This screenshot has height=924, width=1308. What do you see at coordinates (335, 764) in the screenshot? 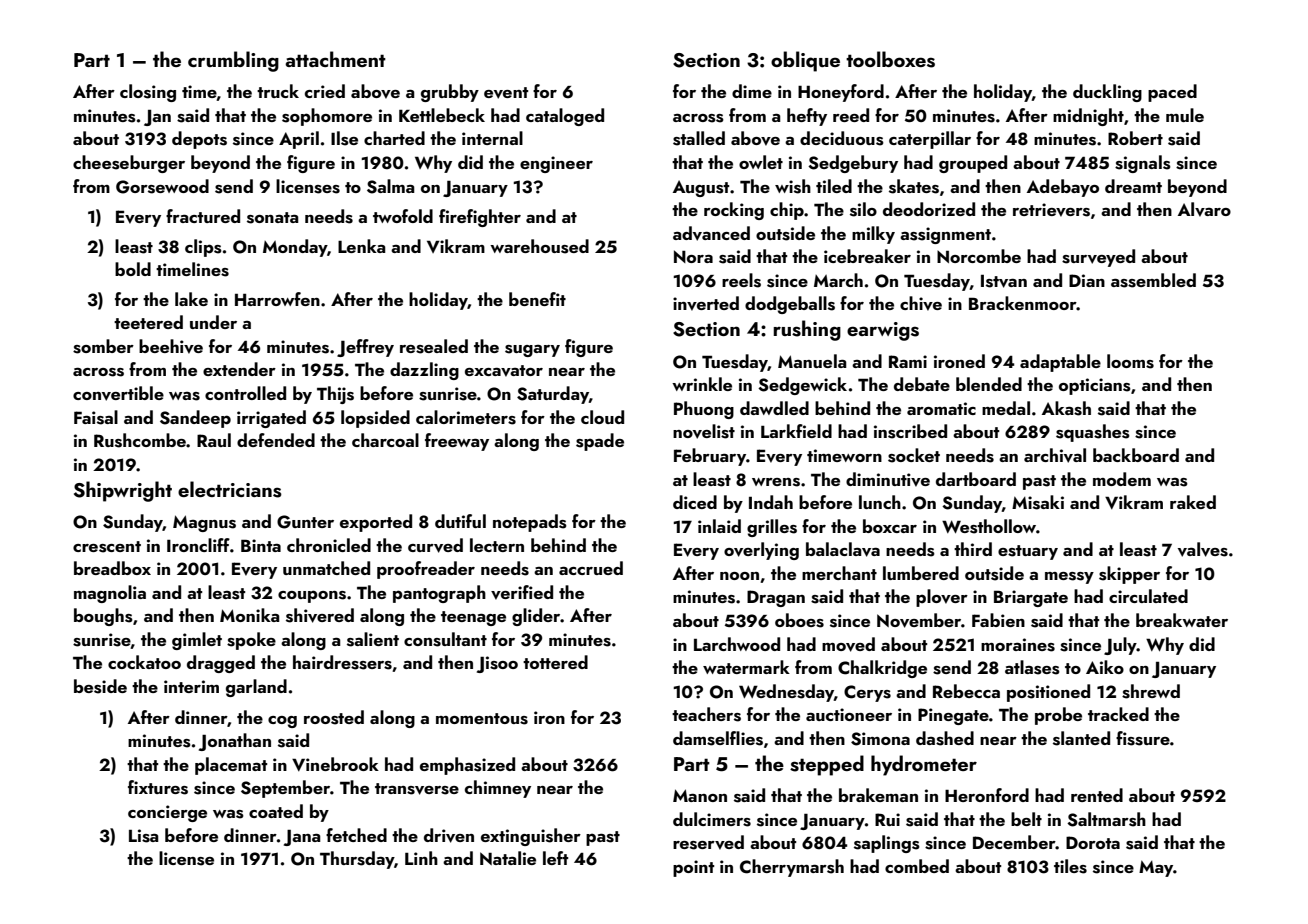
I see `Vinebrook` at bounding box center [335, 764].
